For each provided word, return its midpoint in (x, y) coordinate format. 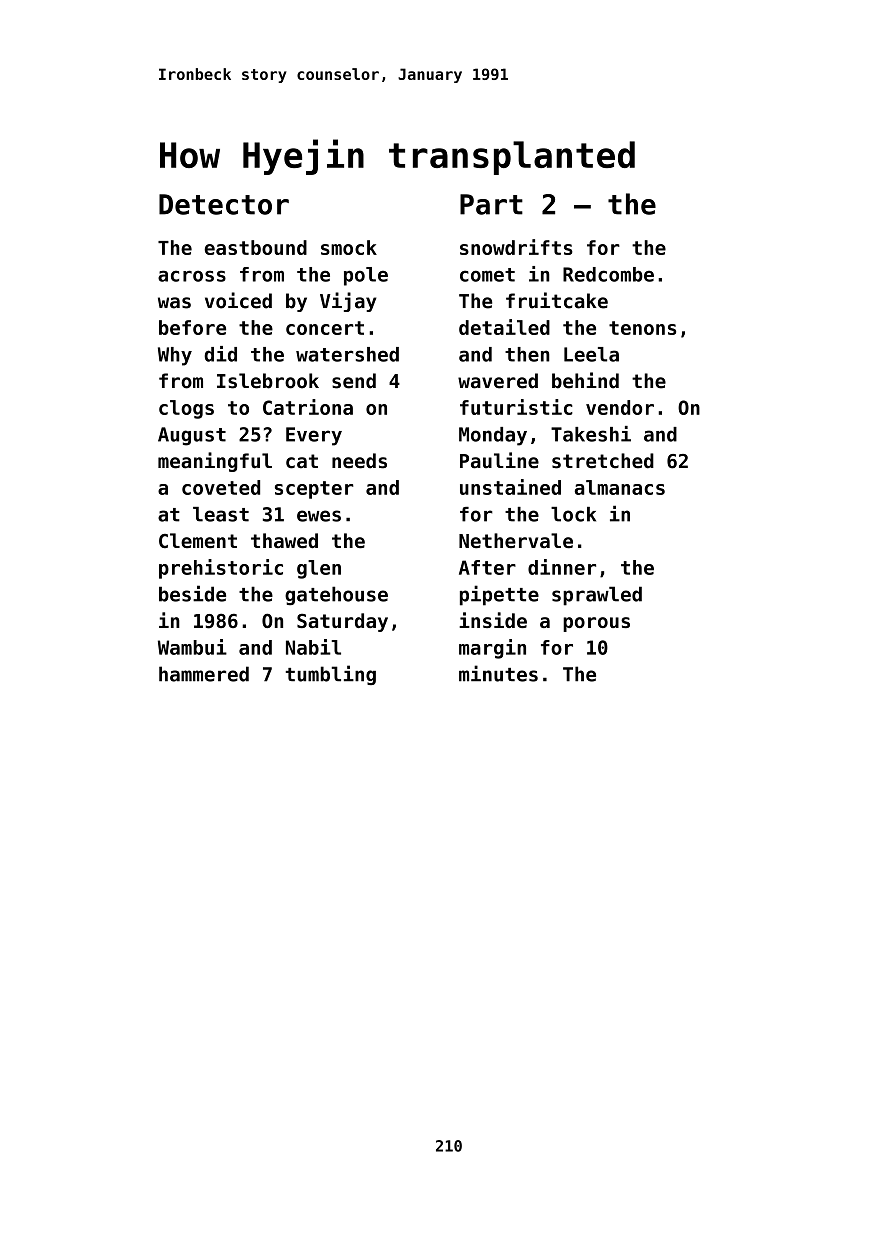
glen (319, 569)
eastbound (255, 247)
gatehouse (336, 596)
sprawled (597, 596)
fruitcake (557, 300)
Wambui (192, 647)
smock (349, 247)
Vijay (348, 302)
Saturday (342, 622)
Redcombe (608, 274)
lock (573, 514)
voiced (238, 300)
